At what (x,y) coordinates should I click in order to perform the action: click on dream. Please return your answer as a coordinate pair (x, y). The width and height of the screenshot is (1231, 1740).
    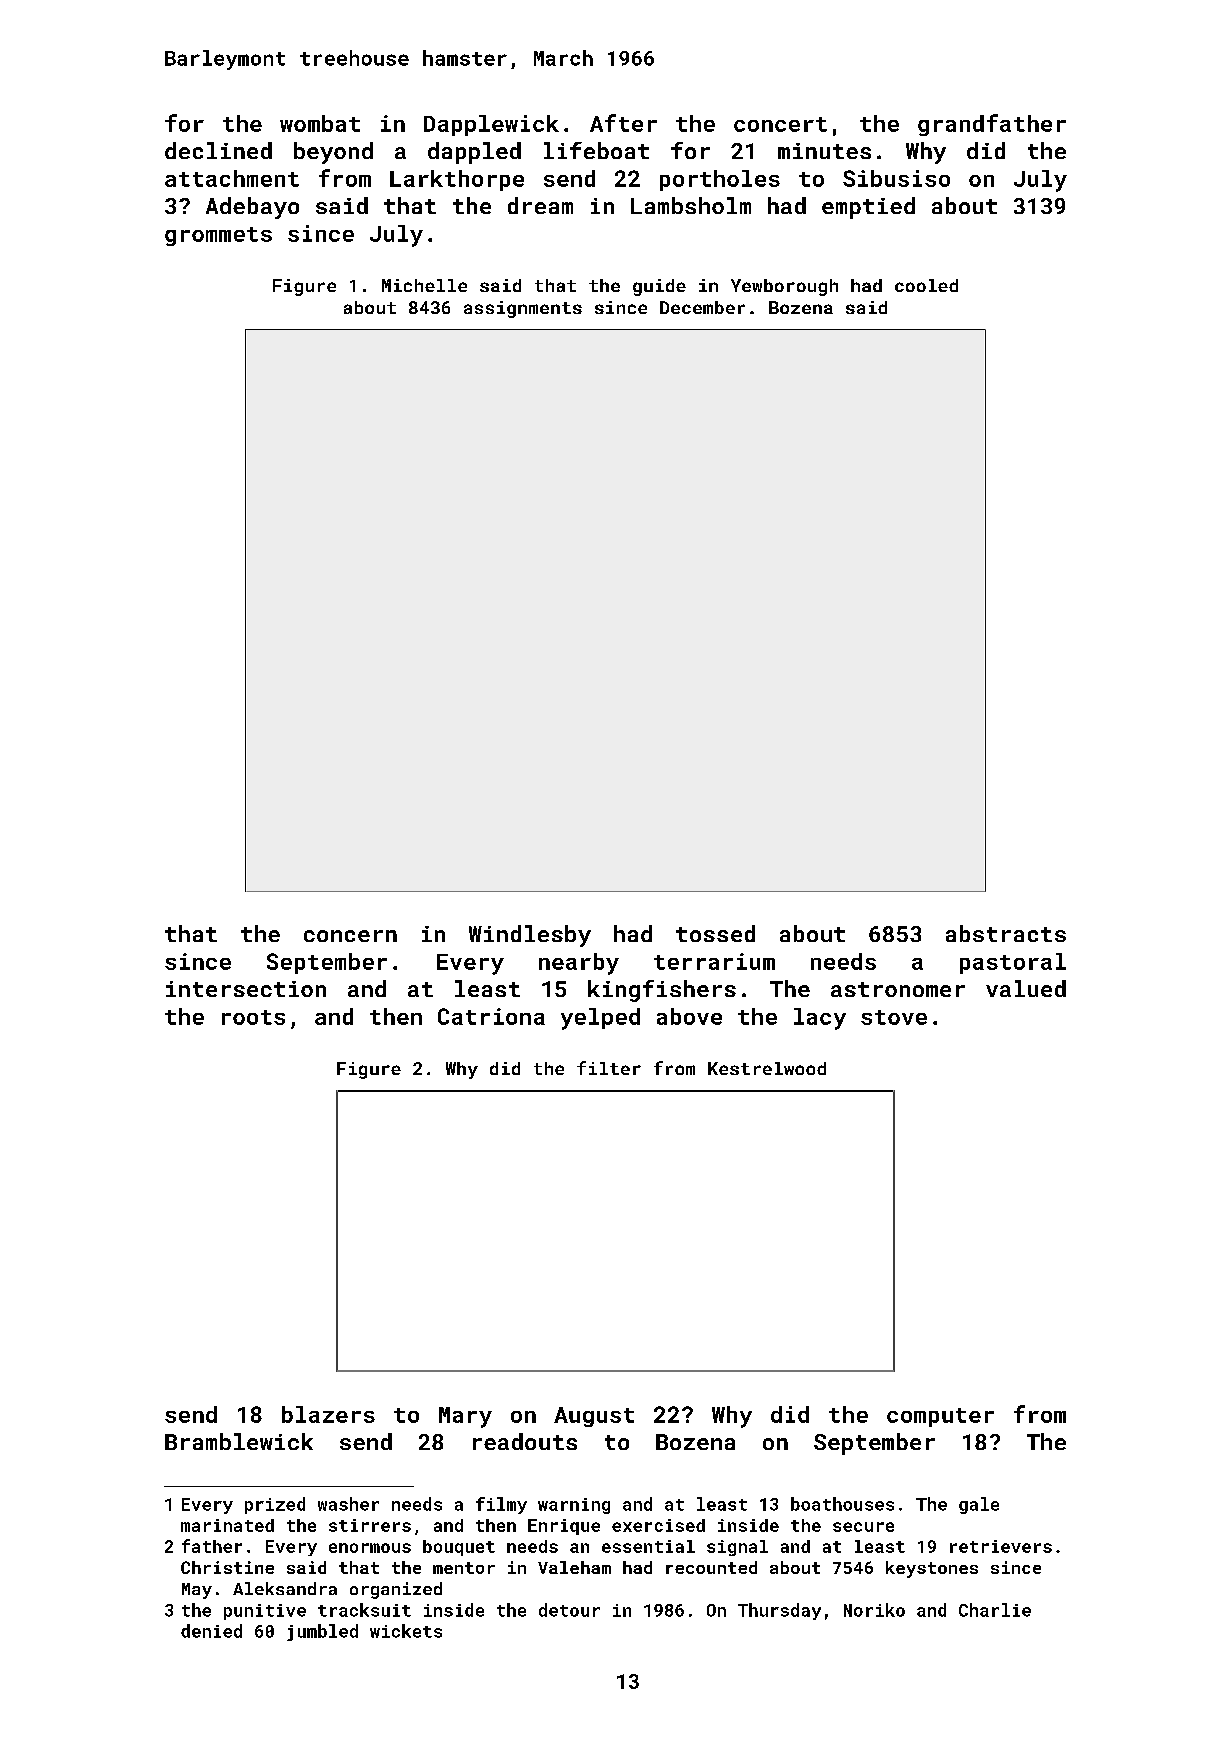
    Looking at the image, I should click on (540, 205).
